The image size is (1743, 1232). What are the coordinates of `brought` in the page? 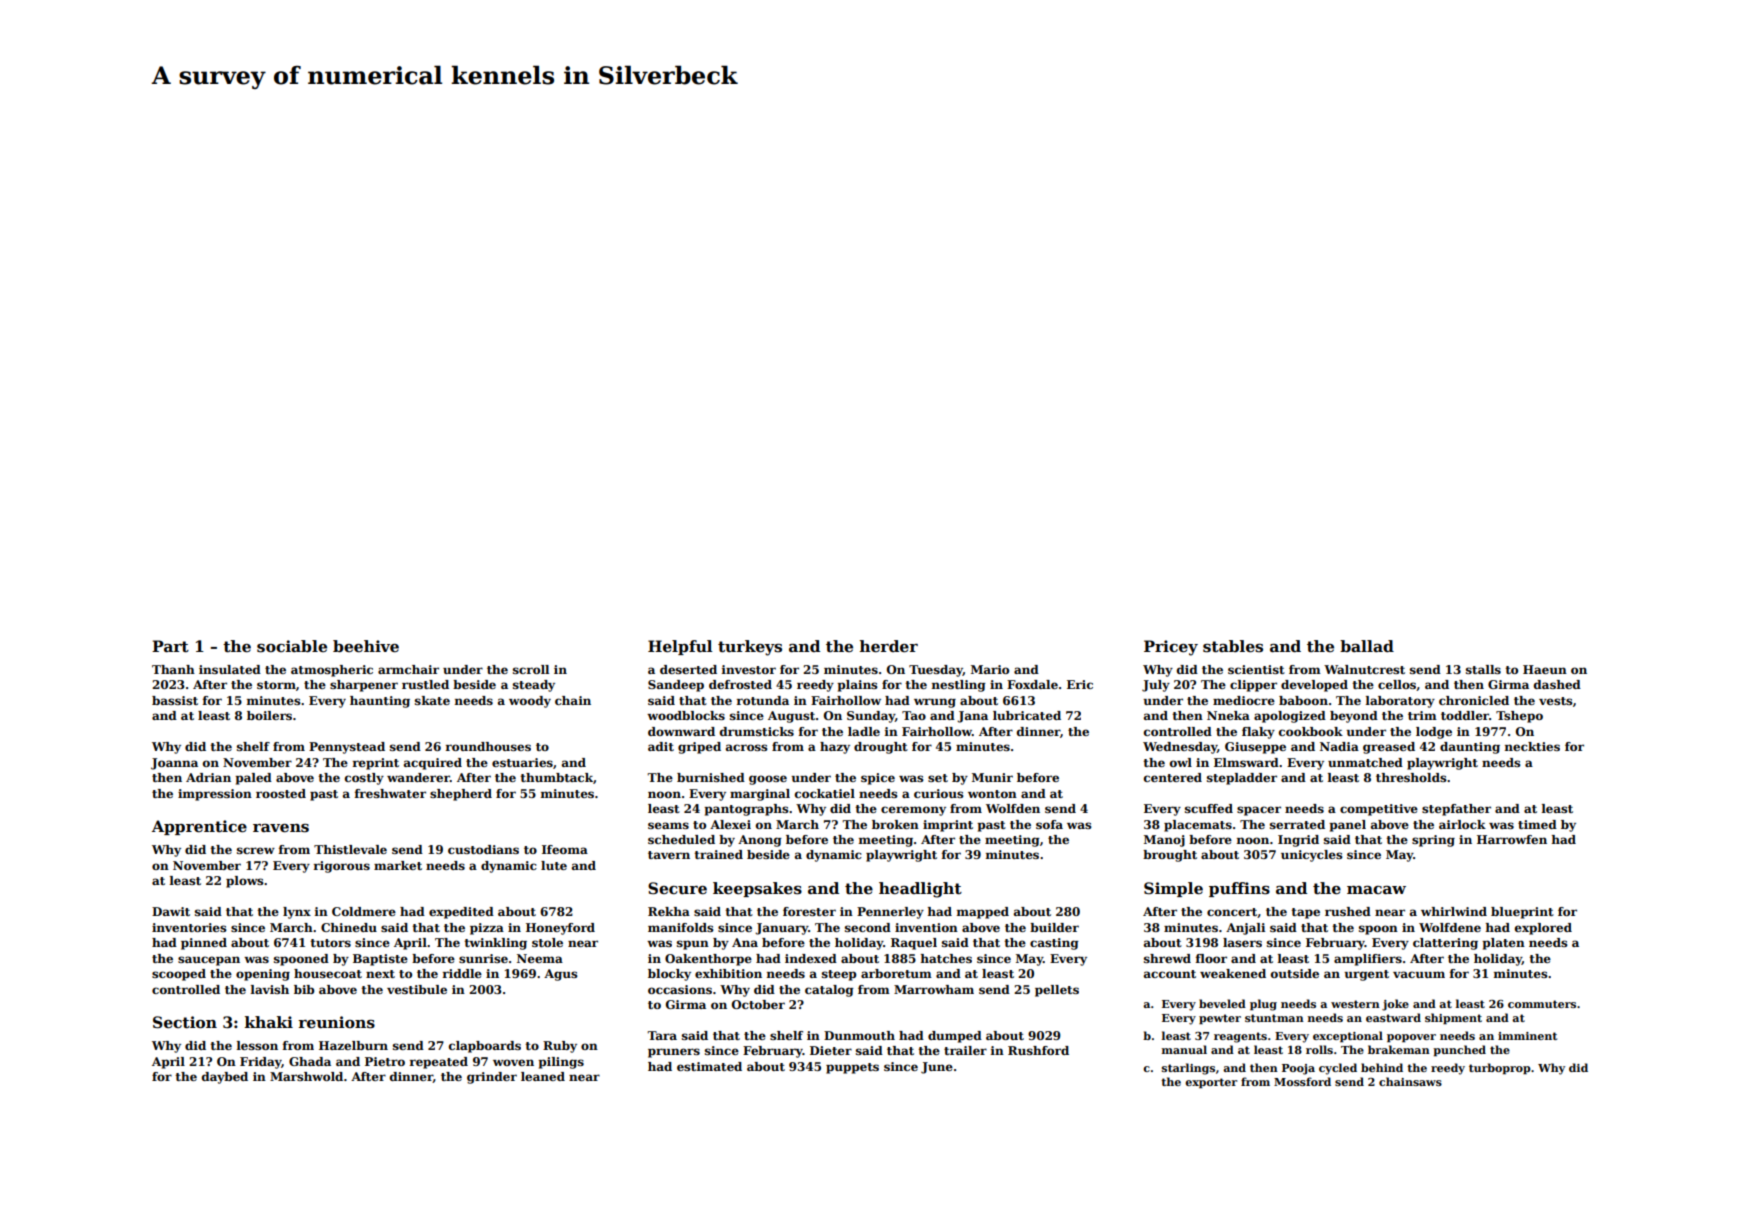 It's located at (1170, 856).
